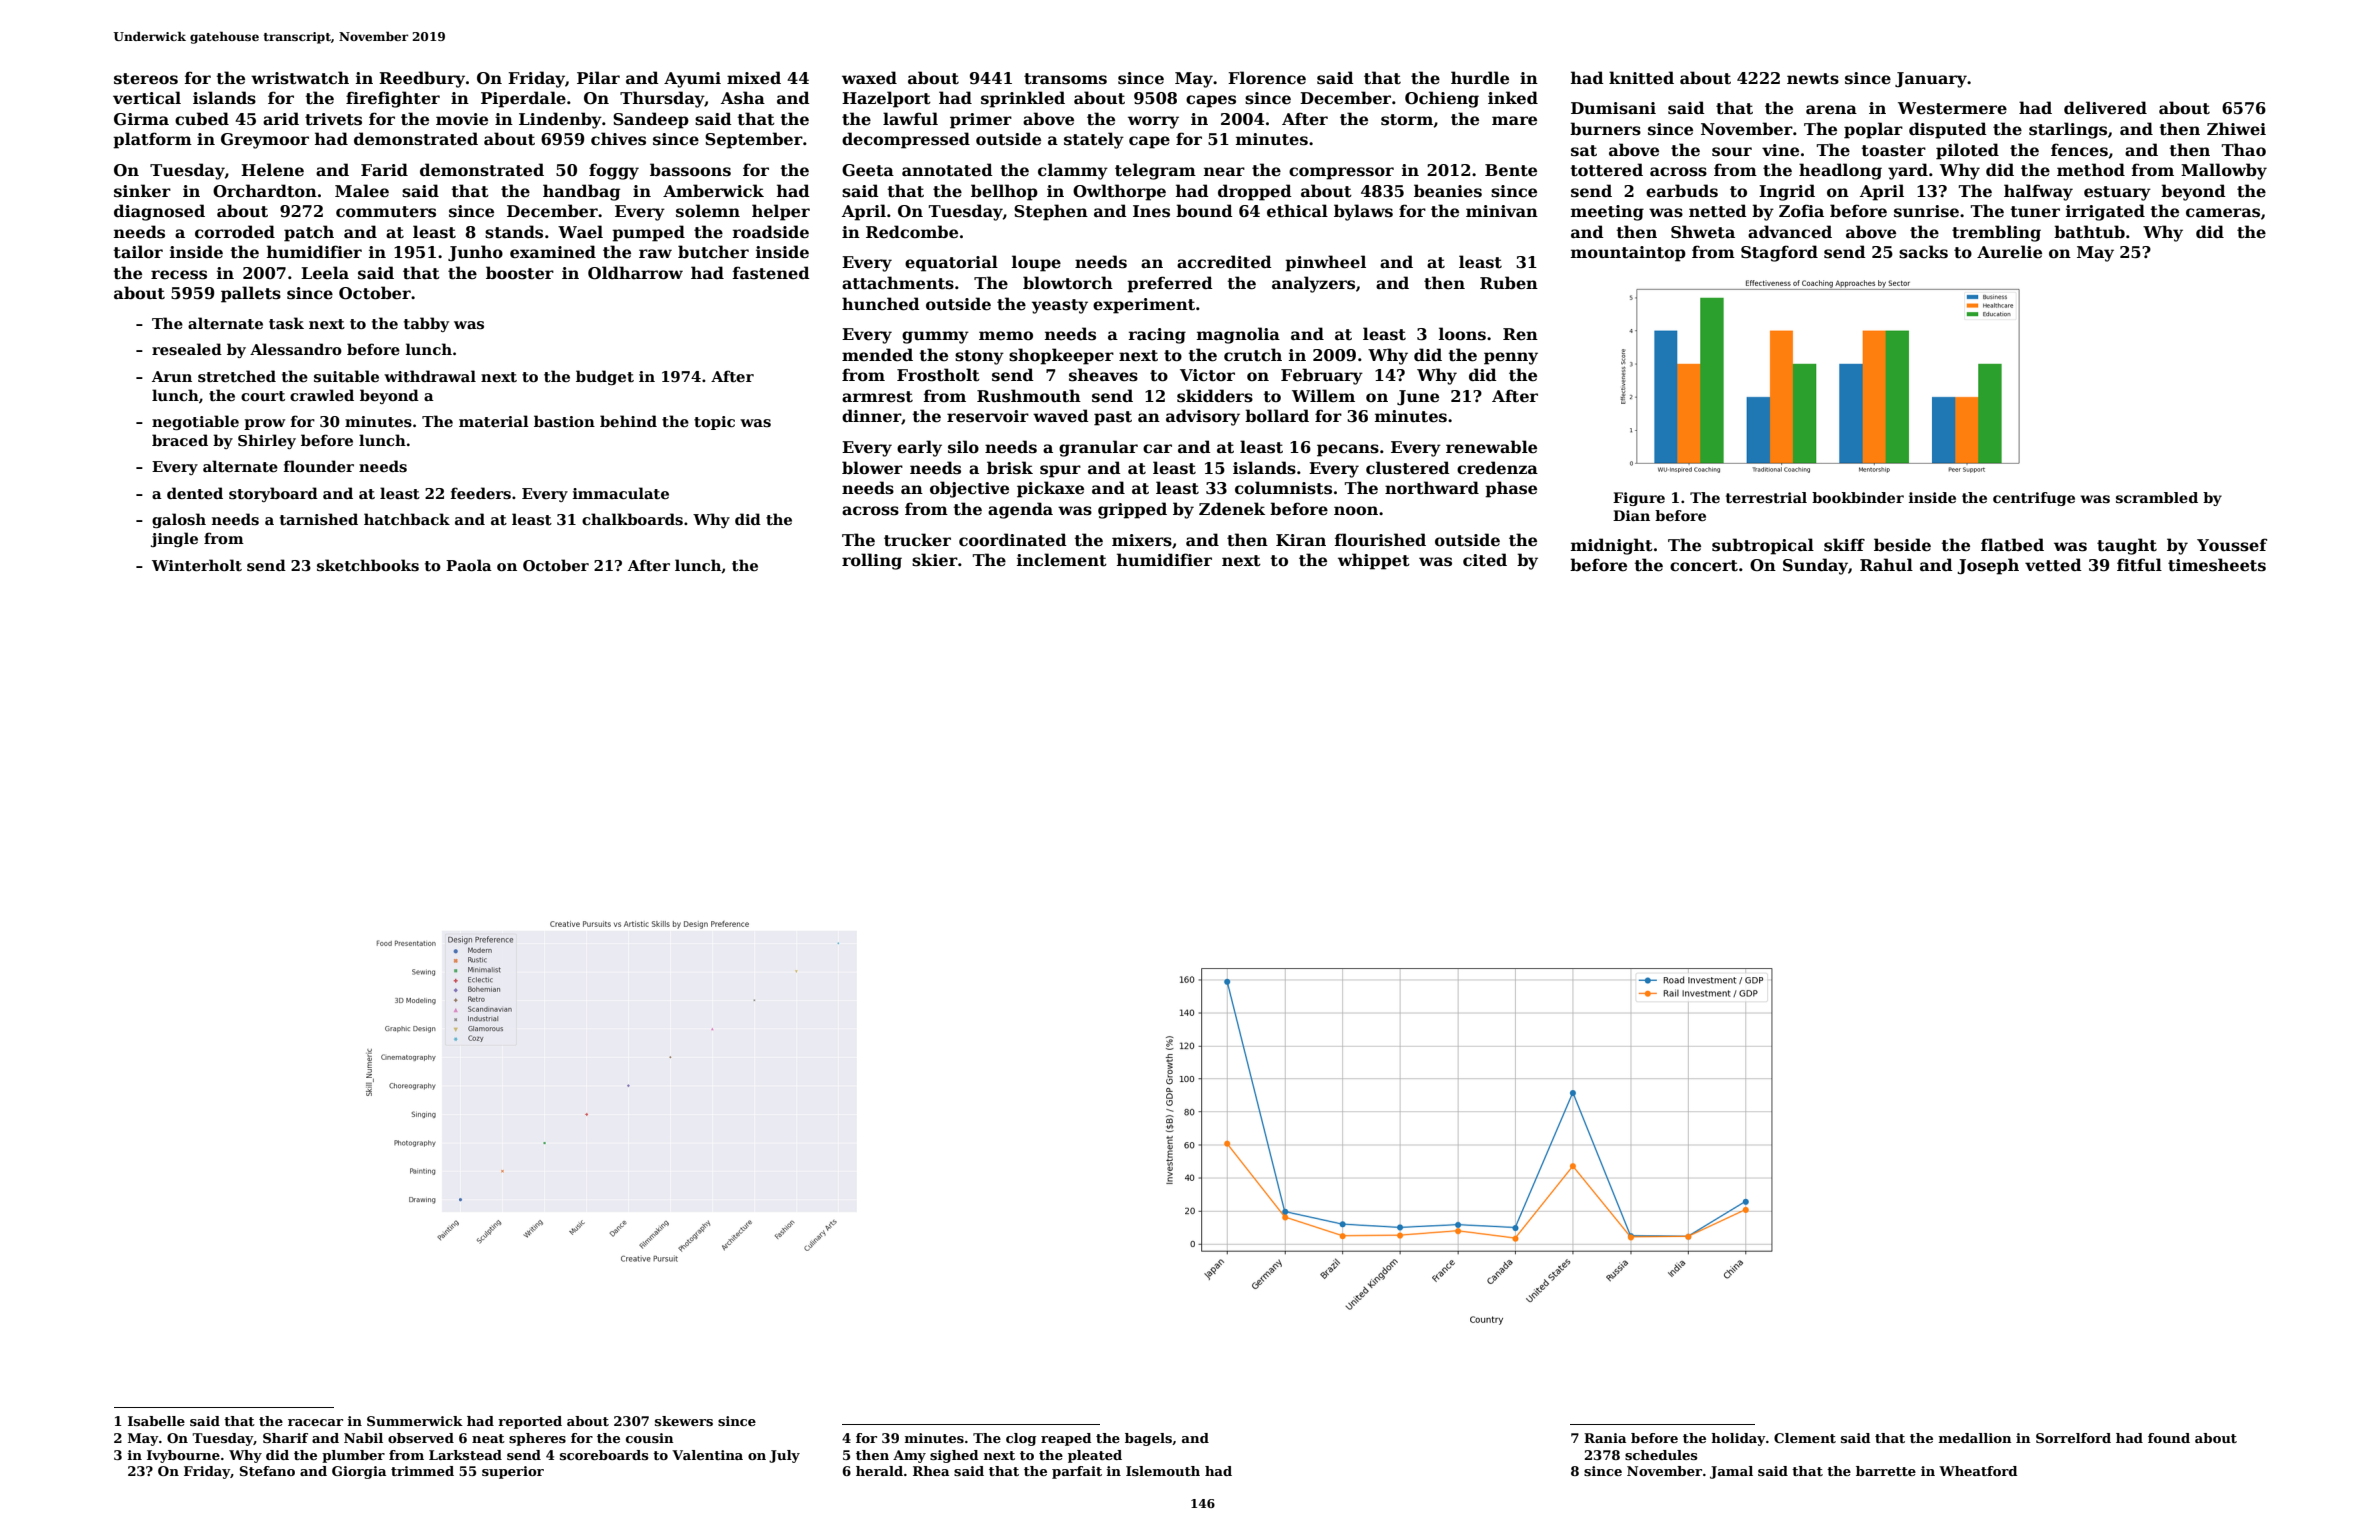 This page has height=1540, width=2380. Describe the element at coordinates (2139, 565) in the page. I see `fitful` at that location.
